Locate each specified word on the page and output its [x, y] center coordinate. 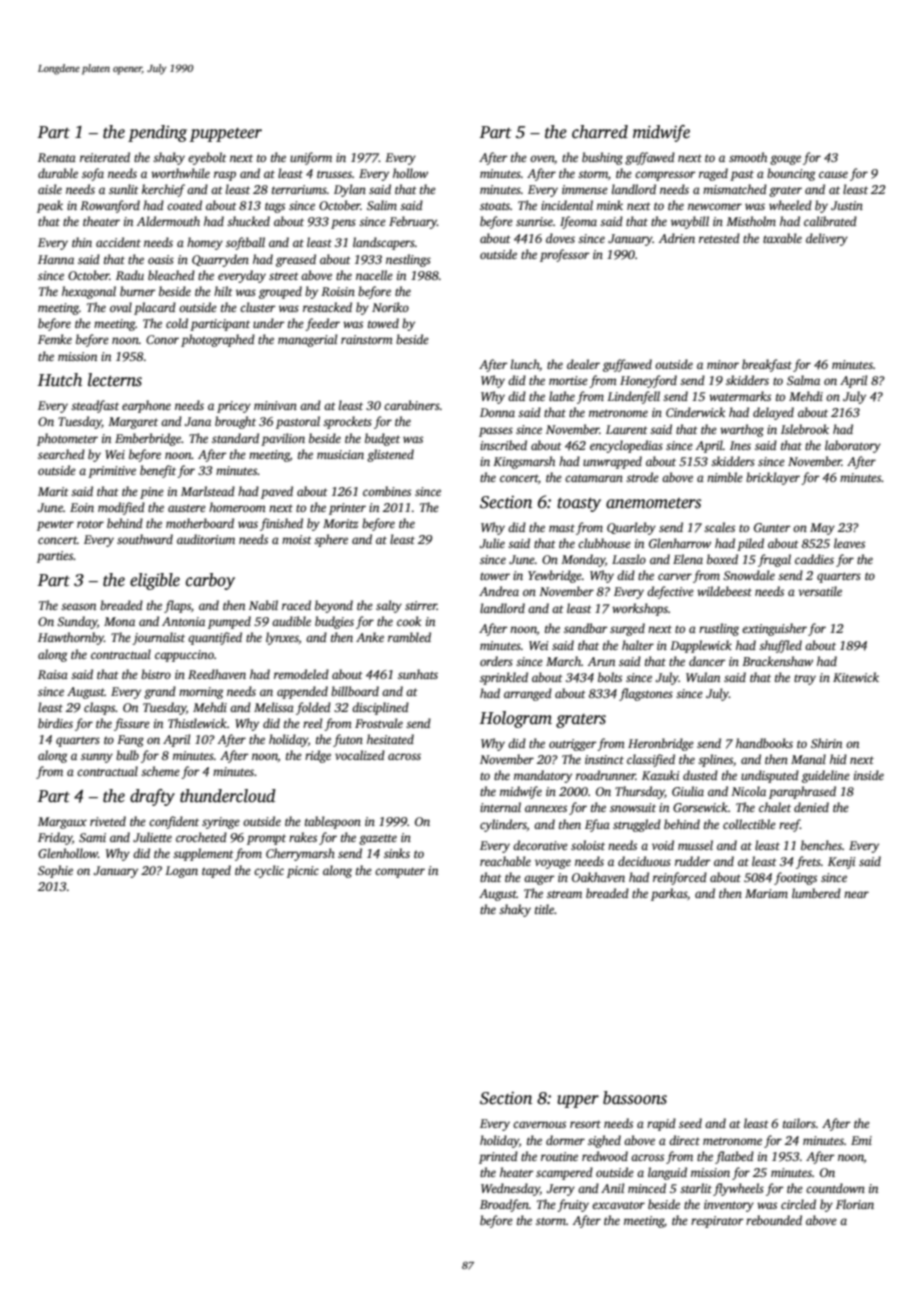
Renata [57, 157]
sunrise [534, 221]
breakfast [767, 365]
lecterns [115, 380]
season [78, 606]
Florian [855, 1204]
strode [642, 477]
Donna [497, 412]
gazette [378, 839]
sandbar [586, 628]
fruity [573, 1205]
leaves [849, 543]
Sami [92, 837]
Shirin [826, 743]
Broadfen [504, 1205]
